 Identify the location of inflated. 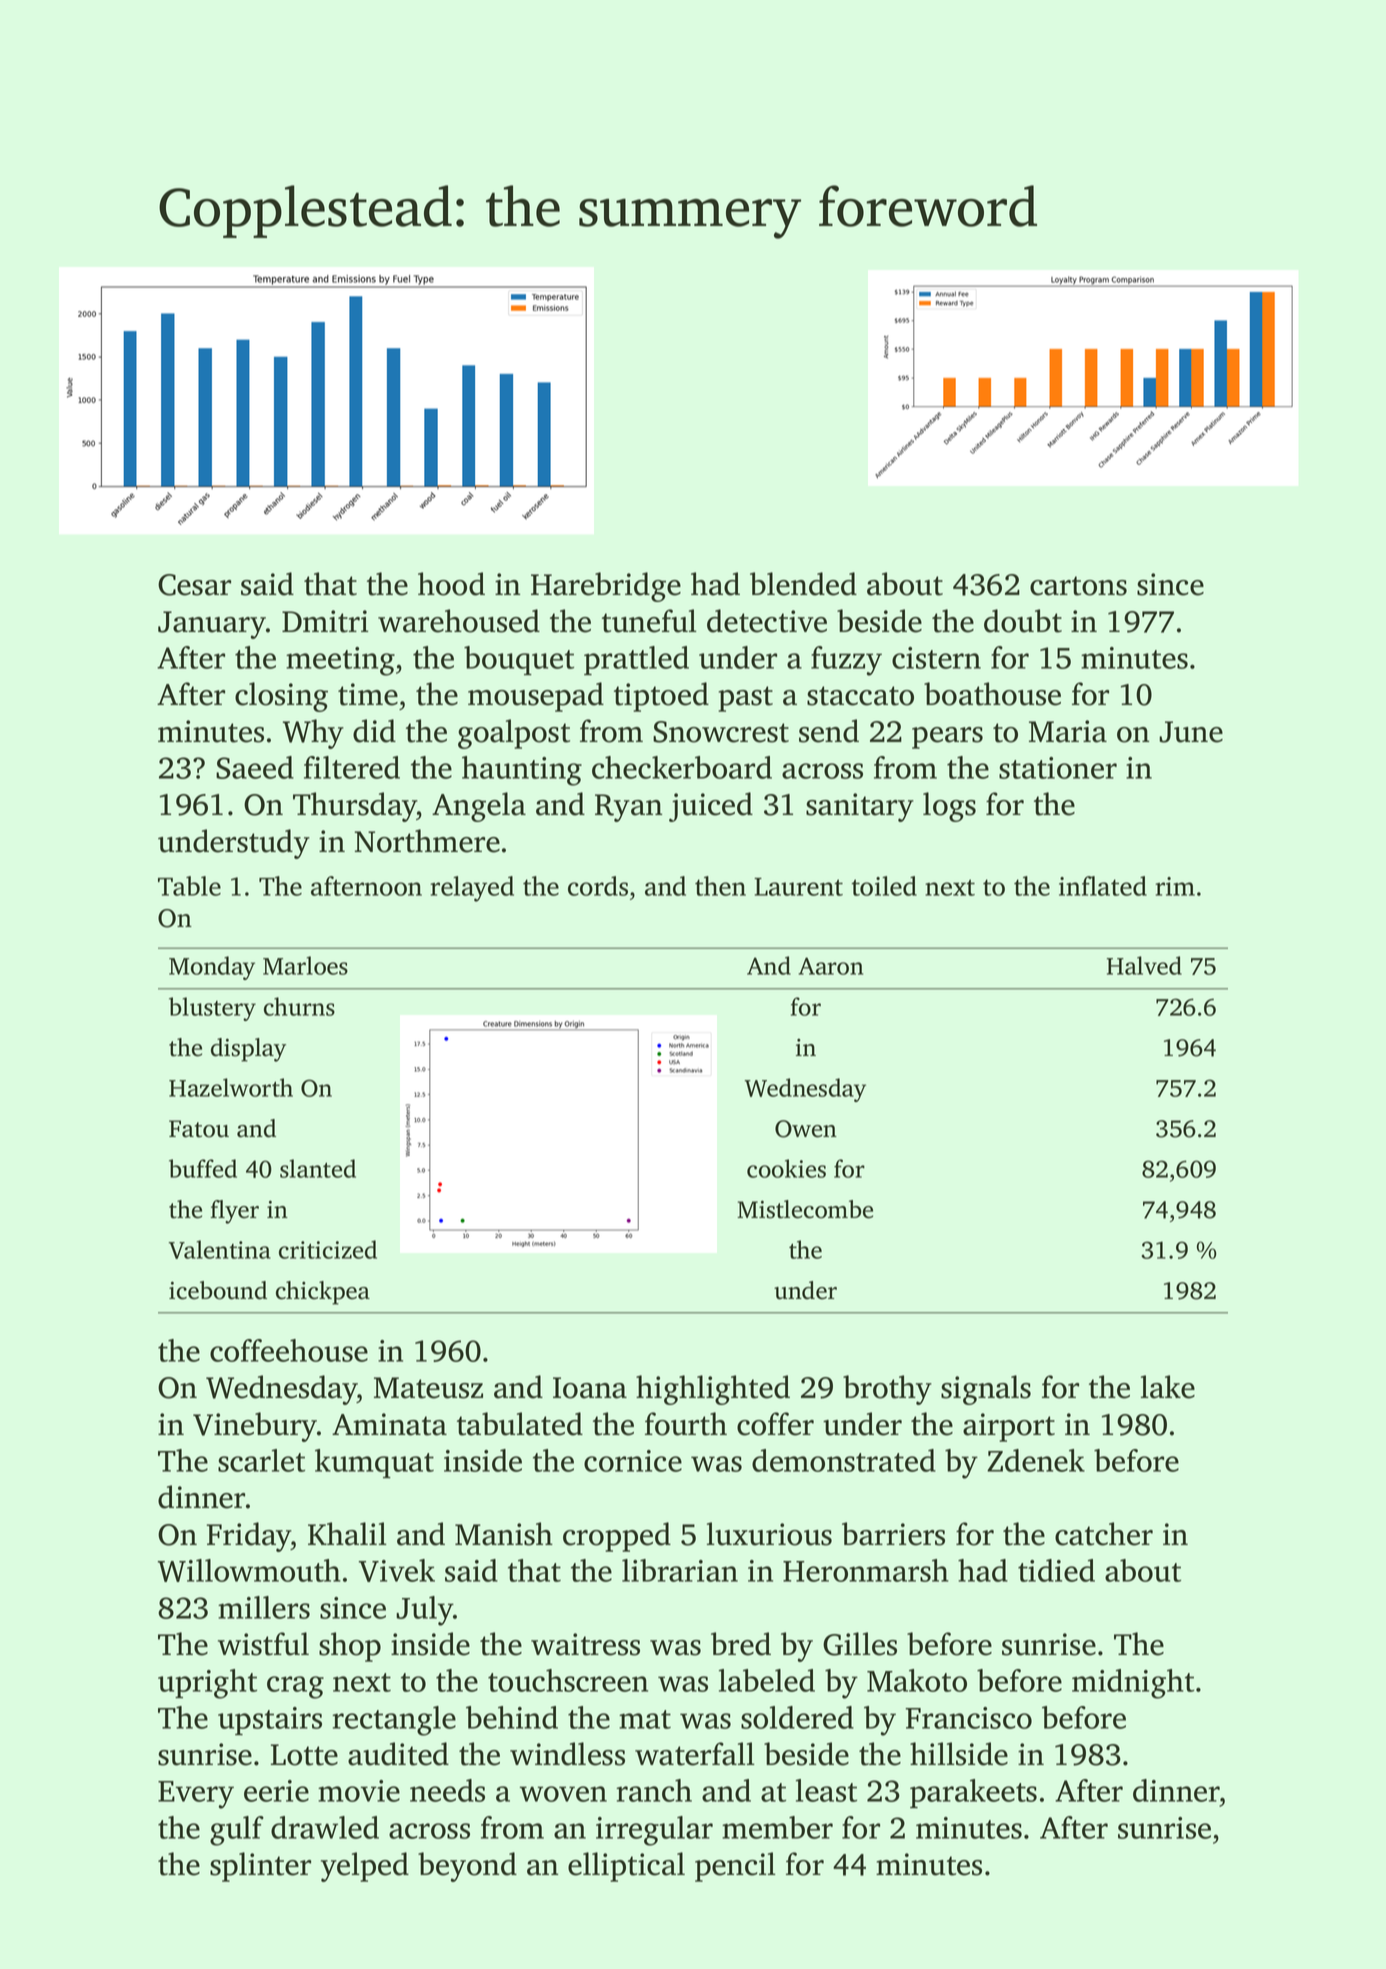
(1103, 886).
